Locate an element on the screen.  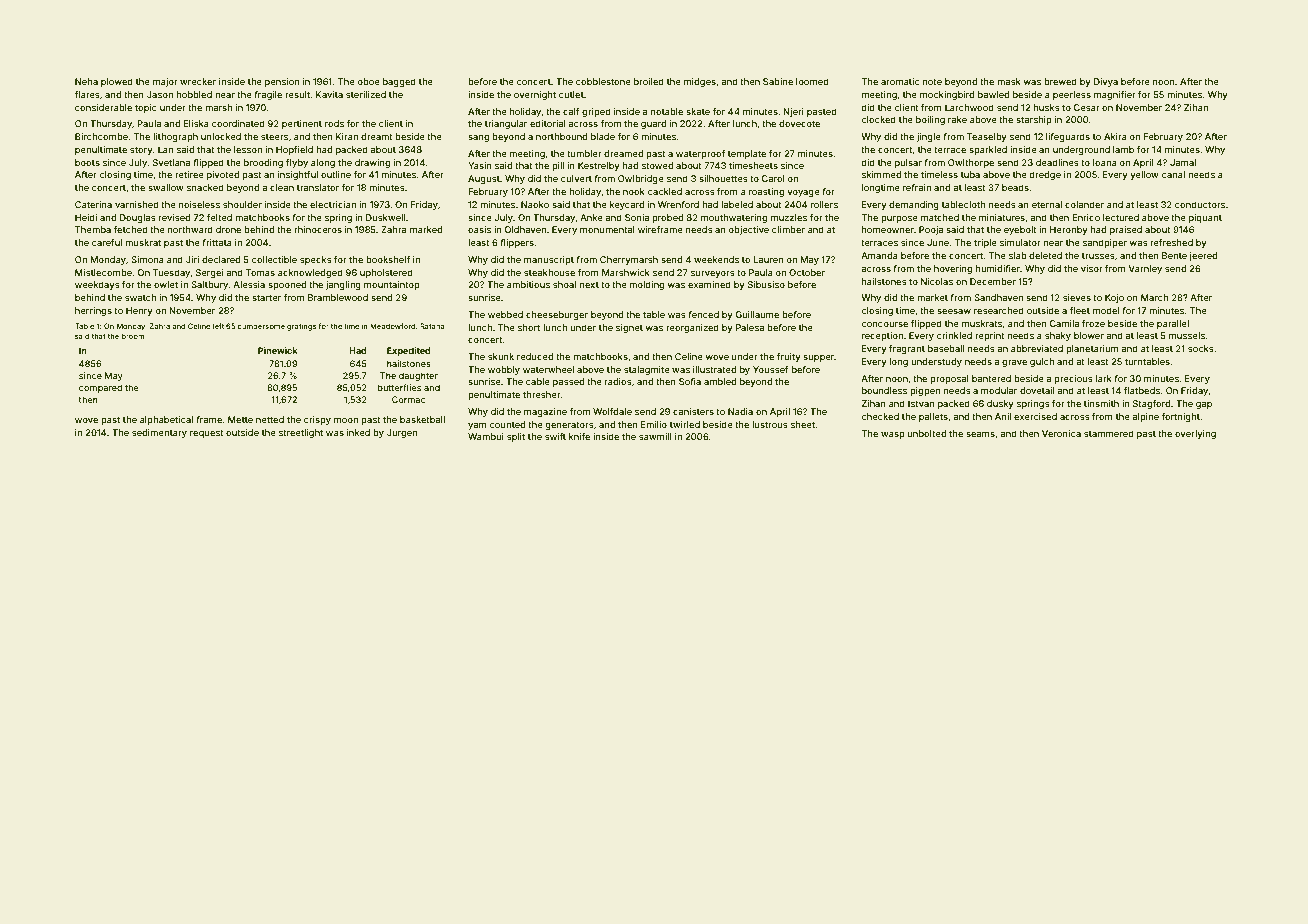
Expedited is located at coordinates (408, 351).
